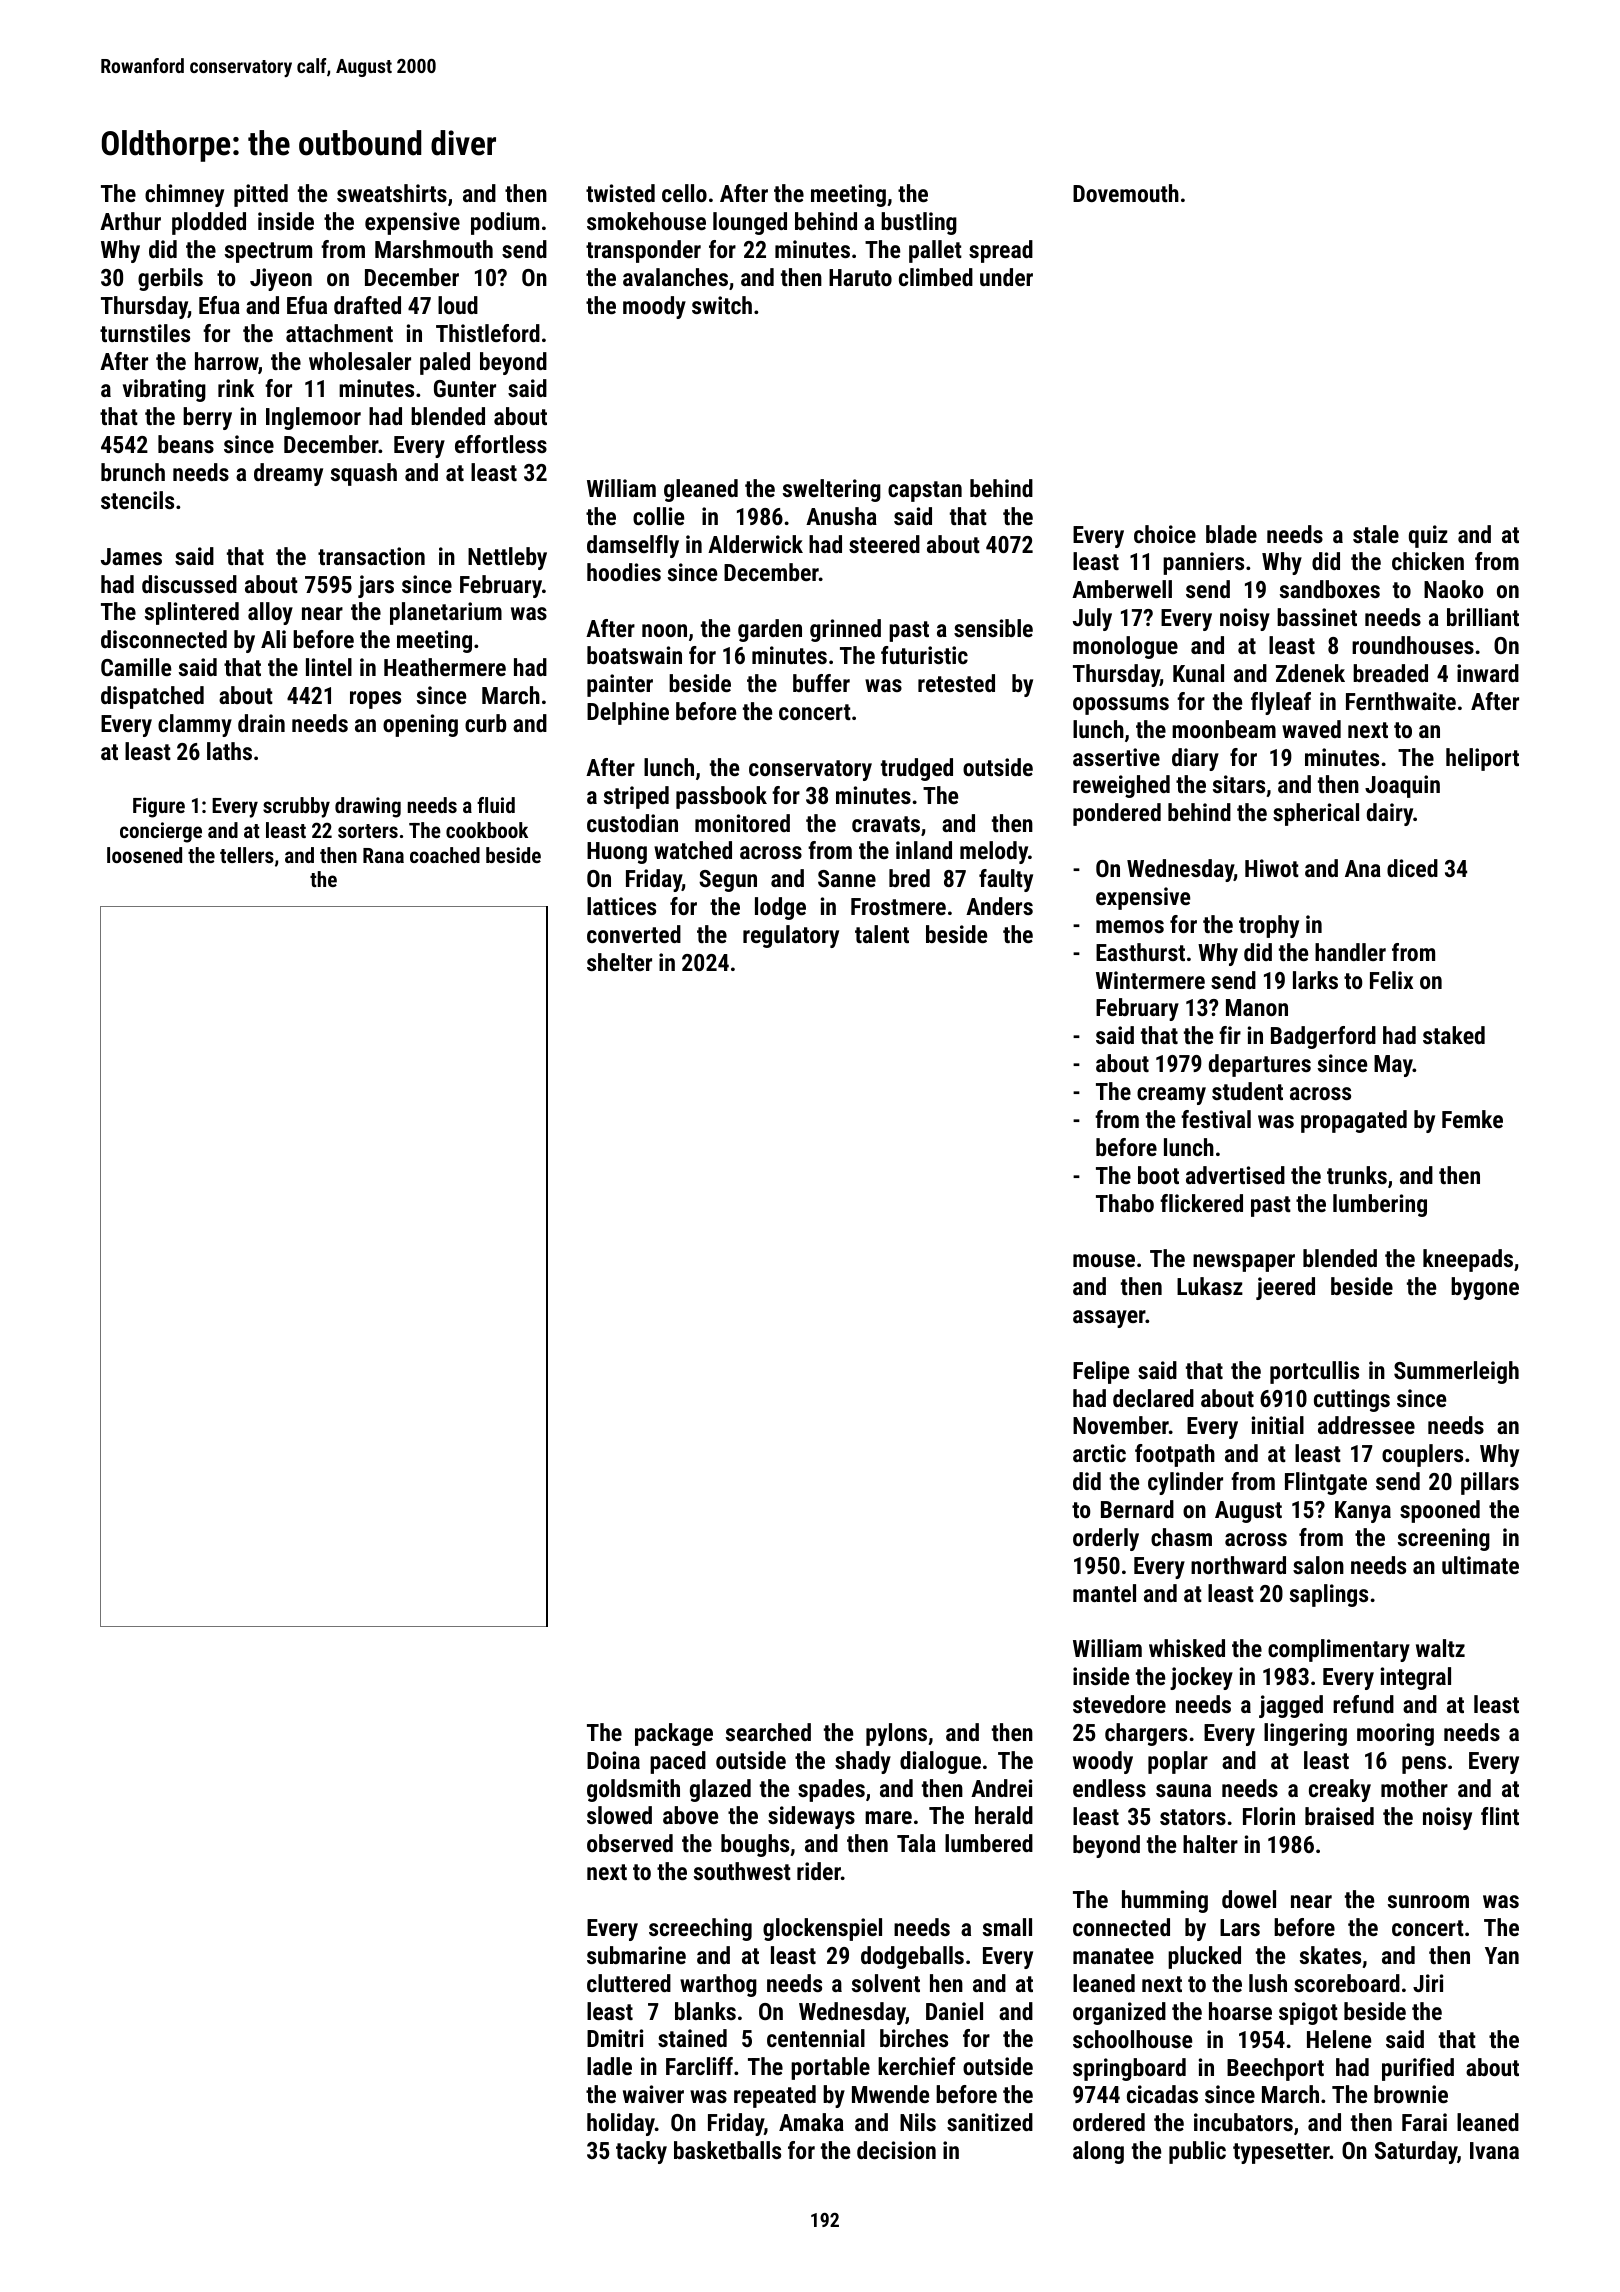 The height and width of the document is (2292, 1620). Describe the element at coordinates (863, 1762) in the document. I see `shady` at that location.
